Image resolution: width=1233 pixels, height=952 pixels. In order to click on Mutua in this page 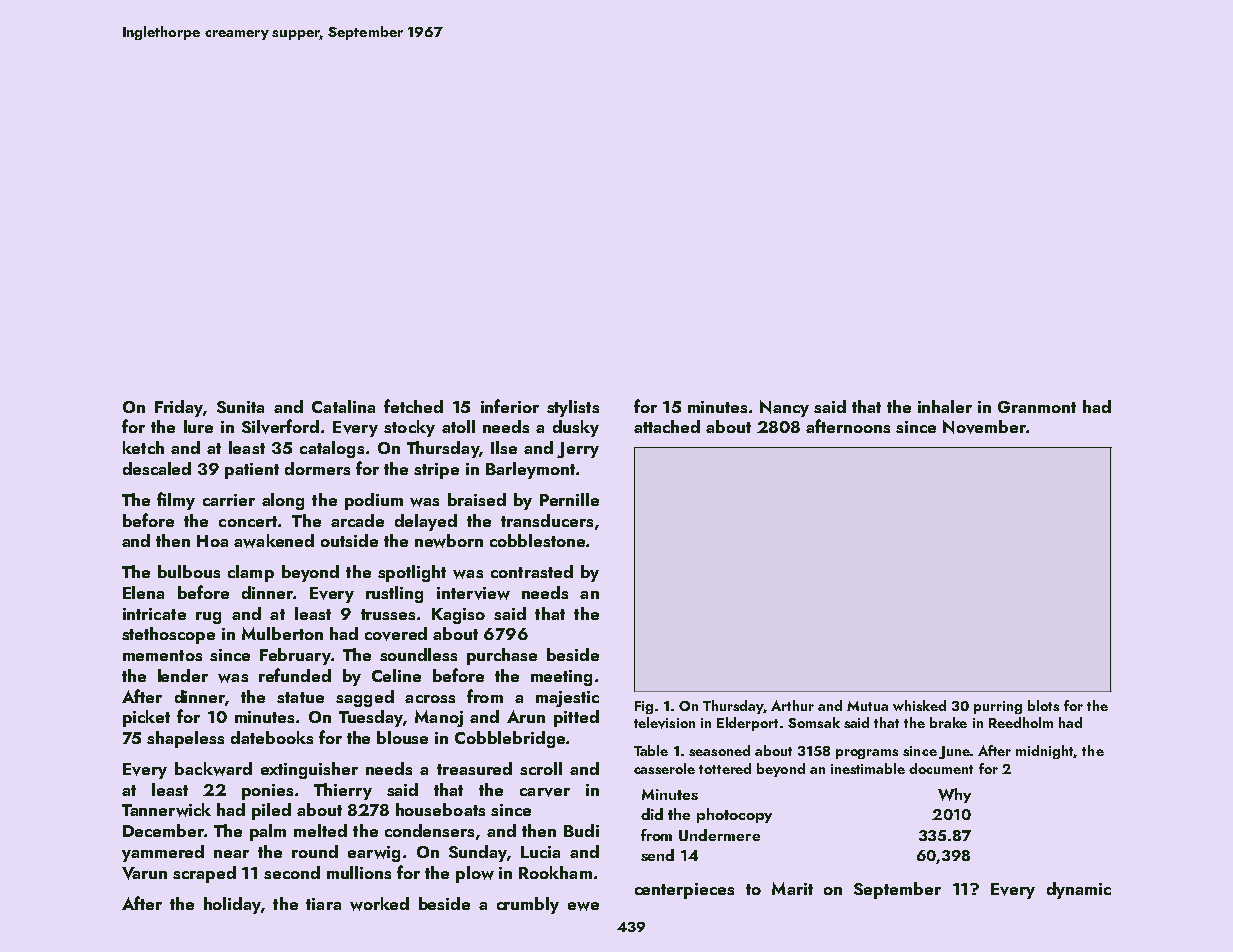, I will do `click(867, 706)`.
